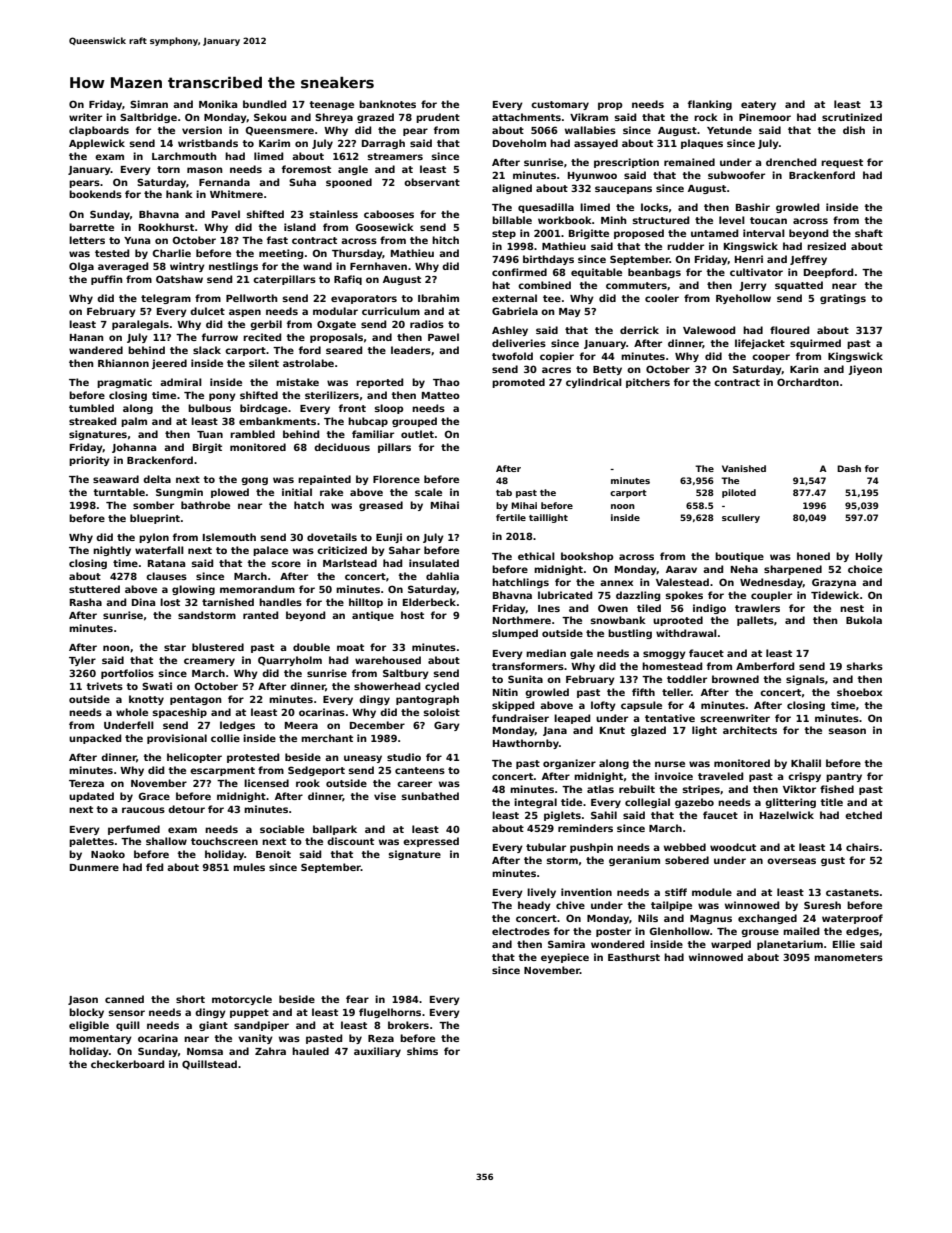 Image resolution: width=952 pixels, height=1233 pixels. What do you see at coordinates (368, 422) in the page?
I see `hubcap` at bounding box center [368, 422].
